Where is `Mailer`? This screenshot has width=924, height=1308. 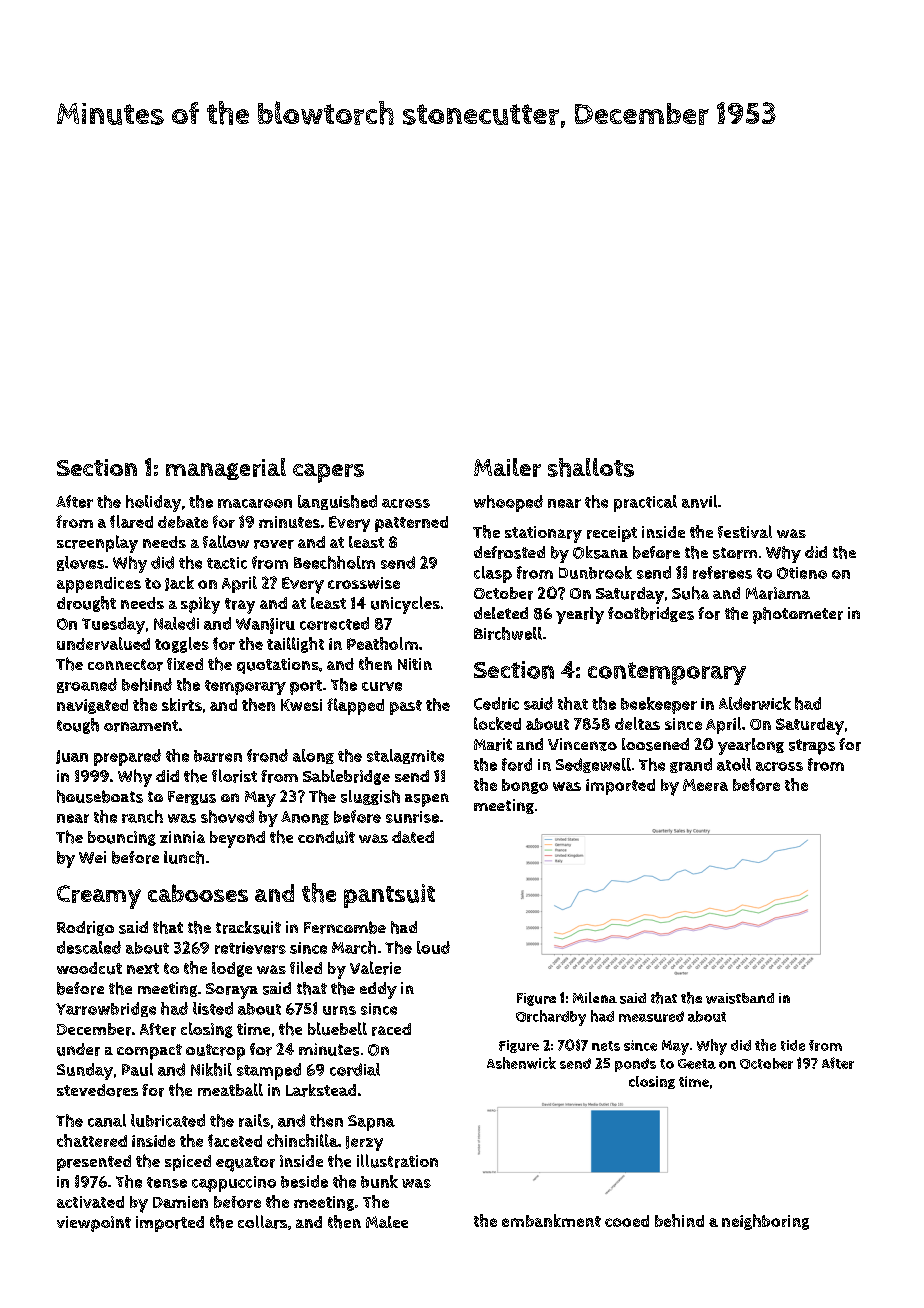 Mailer is located at coordinates (507, 467).
